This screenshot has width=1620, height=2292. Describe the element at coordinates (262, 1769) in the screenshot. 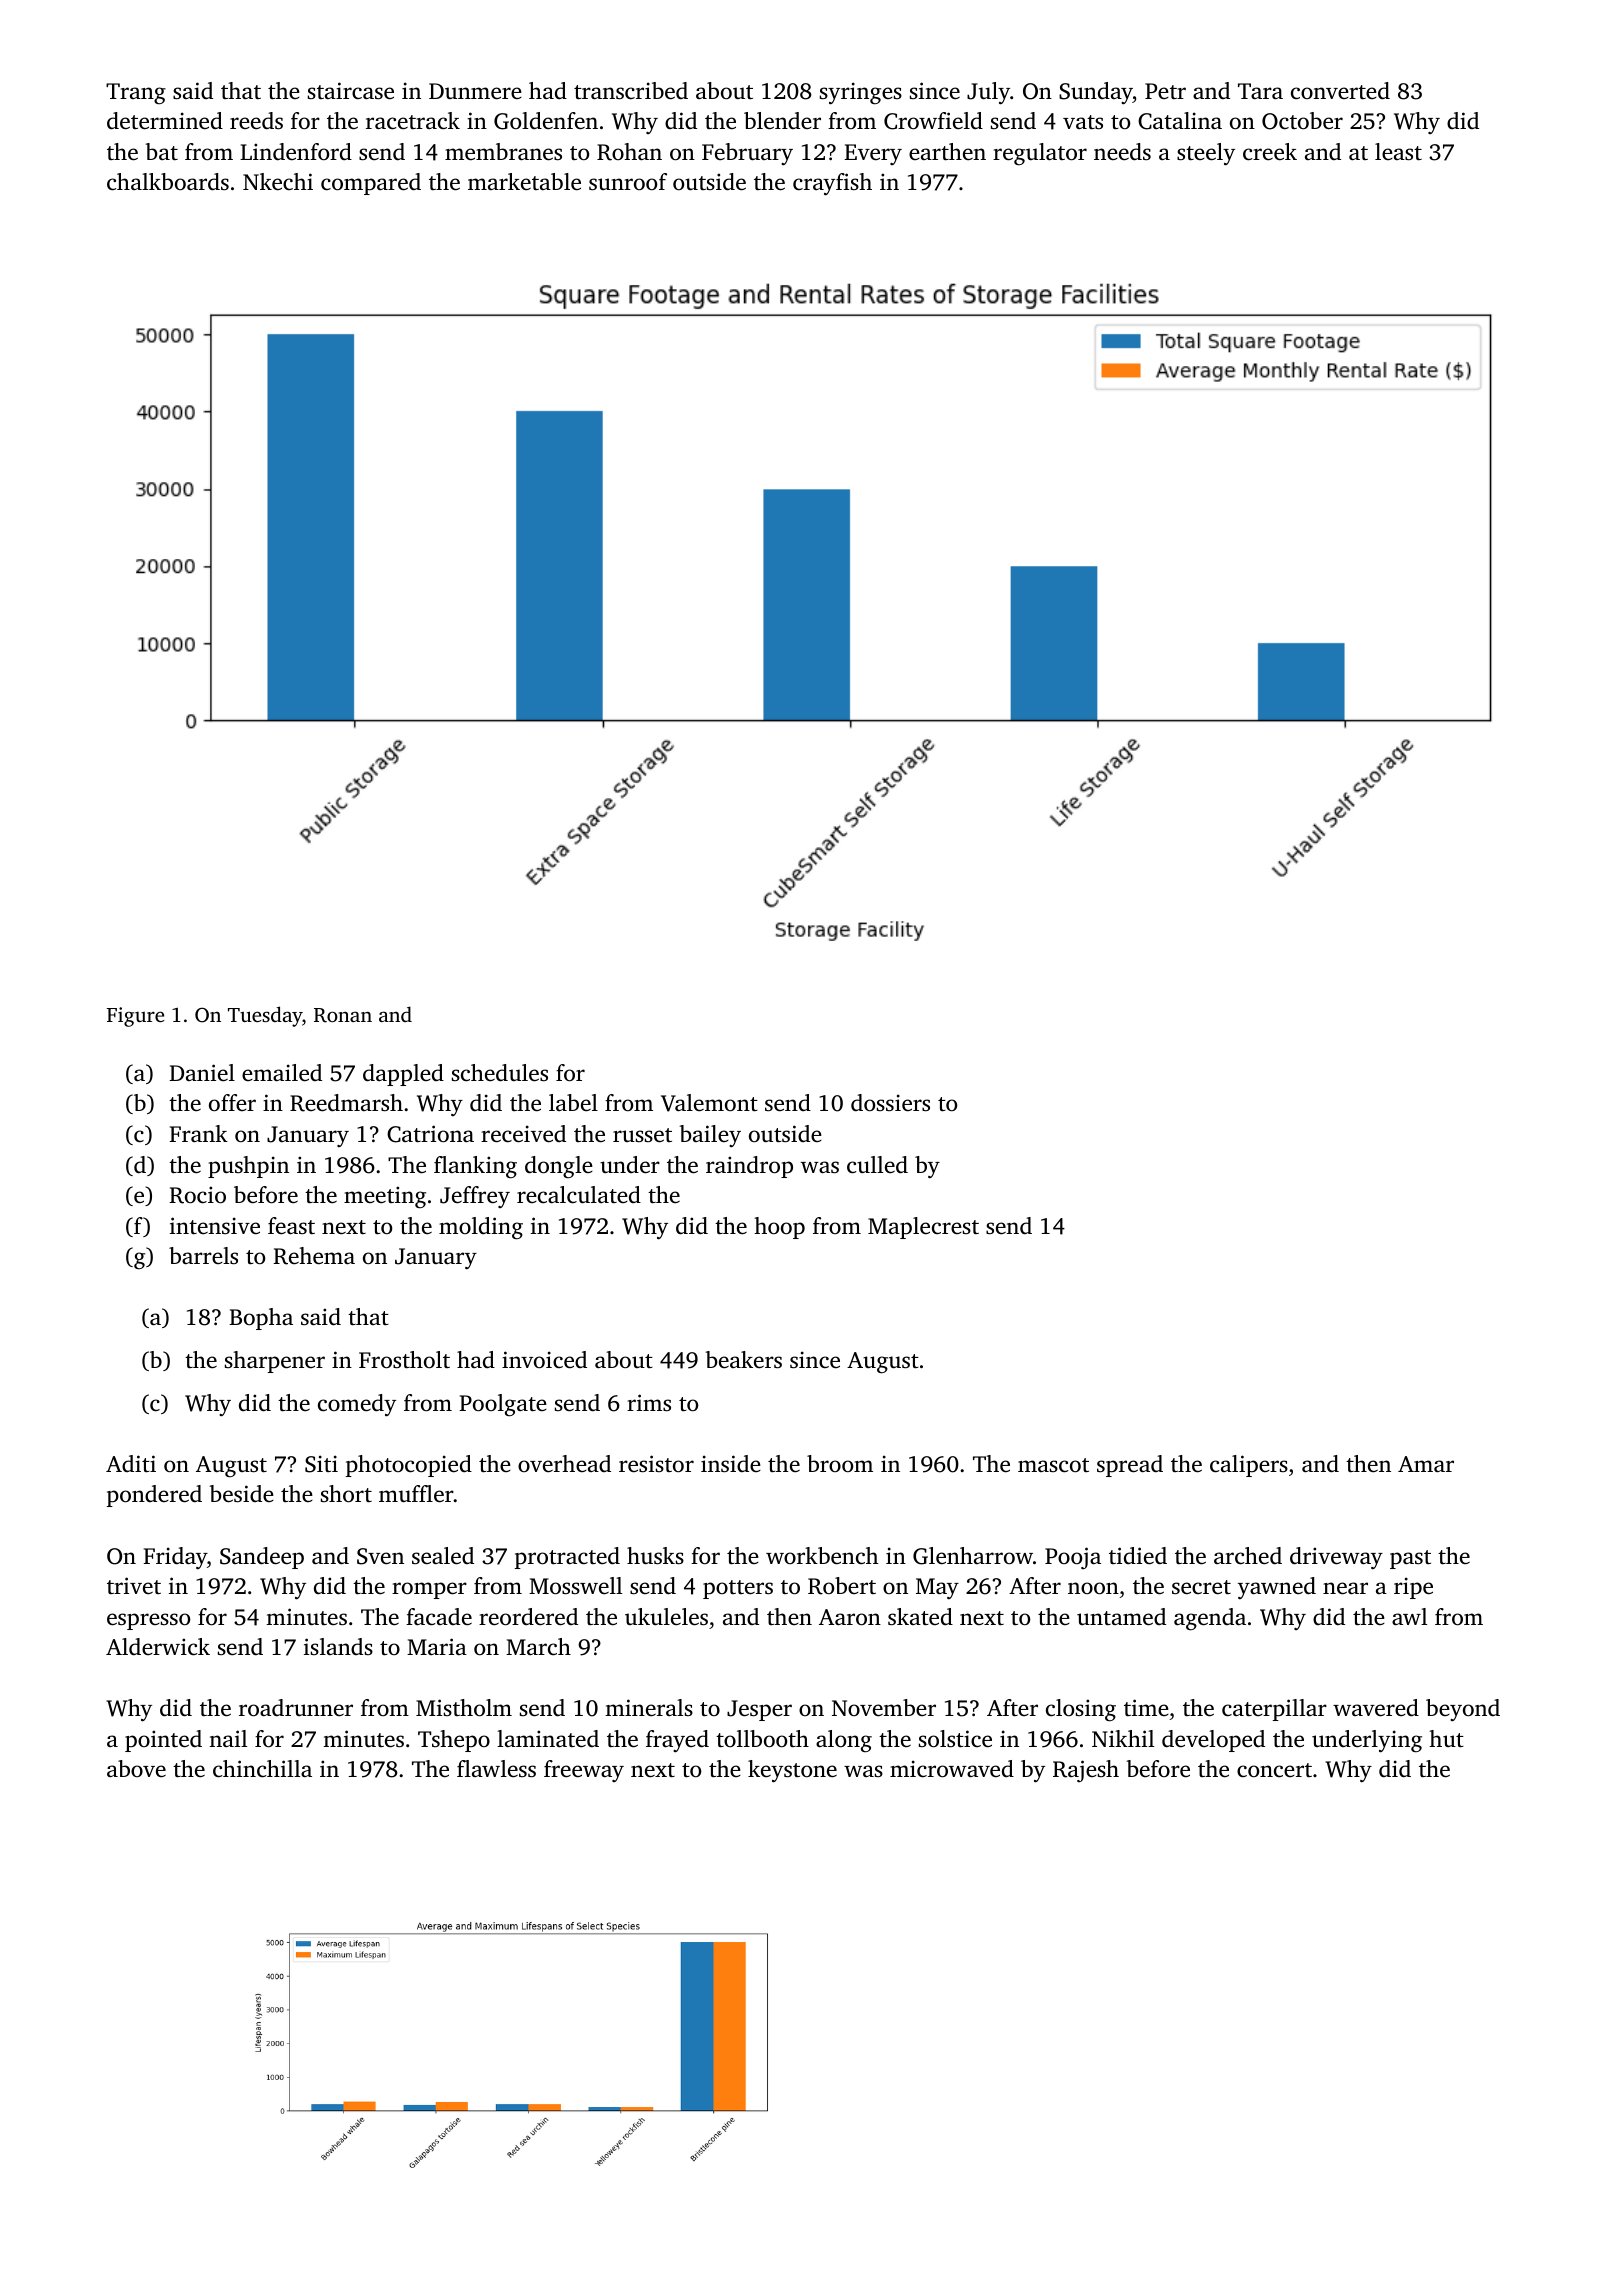

I see `chinchilla` at that location.
